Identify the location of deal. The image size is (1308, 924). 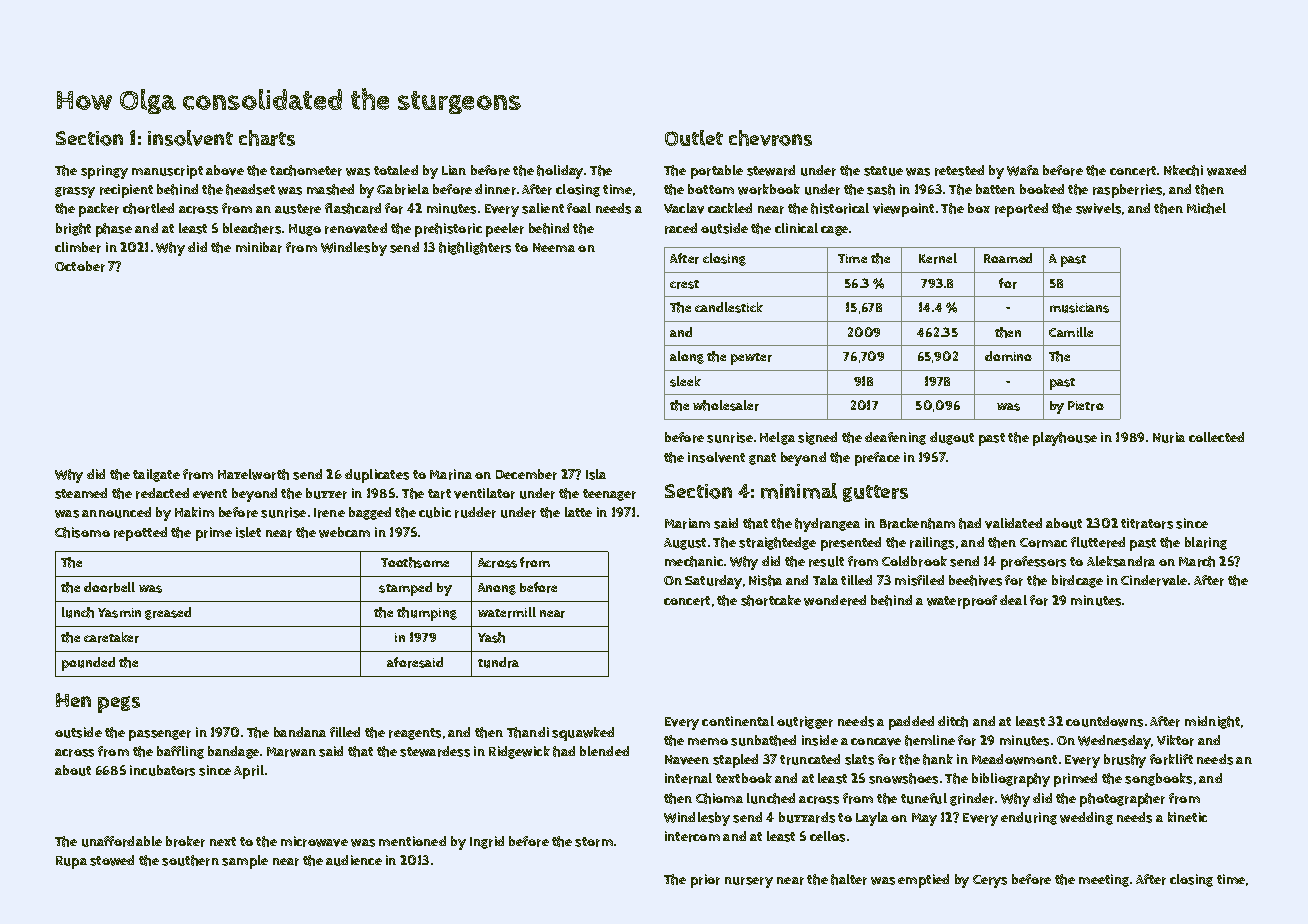
(1013, 600).
